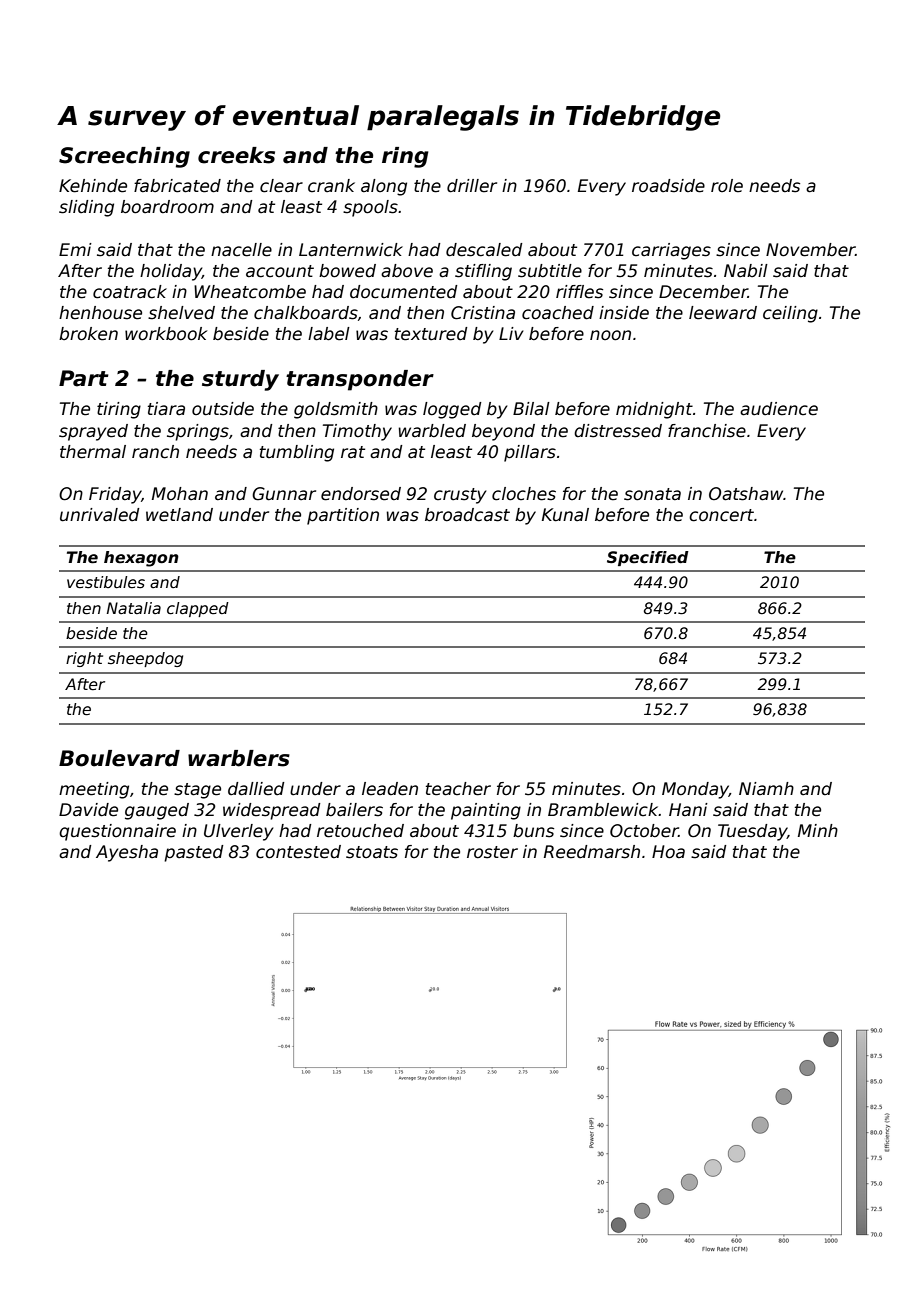 The width and height of the screenshot is (924, 1314). What do you see at coordinates (484, 250) in the screenshot?
I see `descaled` at bounding box center [484, 250].
